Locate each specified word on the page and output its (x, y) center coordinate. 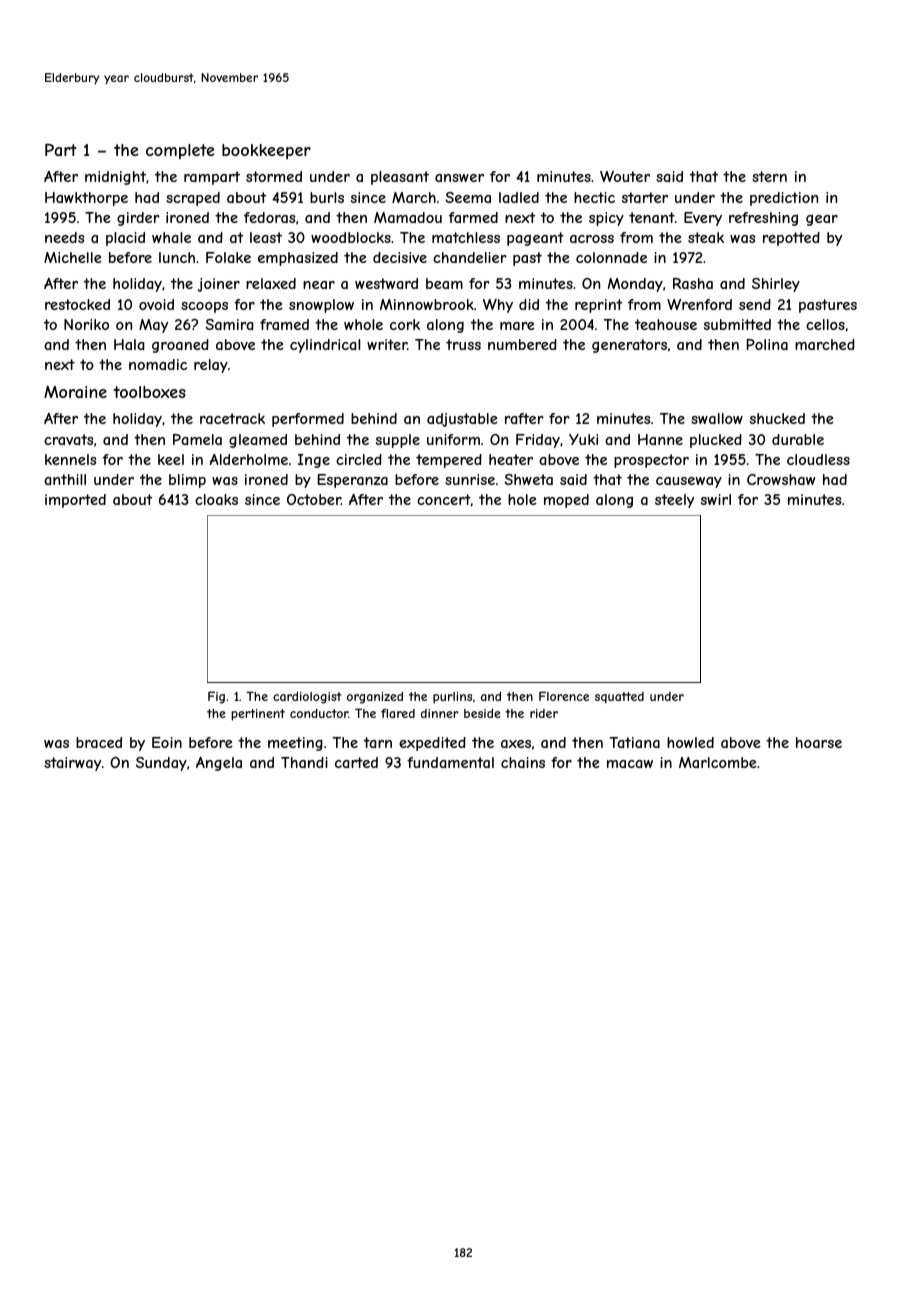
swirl (716, 499)
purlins (452, 698)
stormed (274, 176)
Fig (216, 697)
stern (769, 176)
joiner (219, 285)
